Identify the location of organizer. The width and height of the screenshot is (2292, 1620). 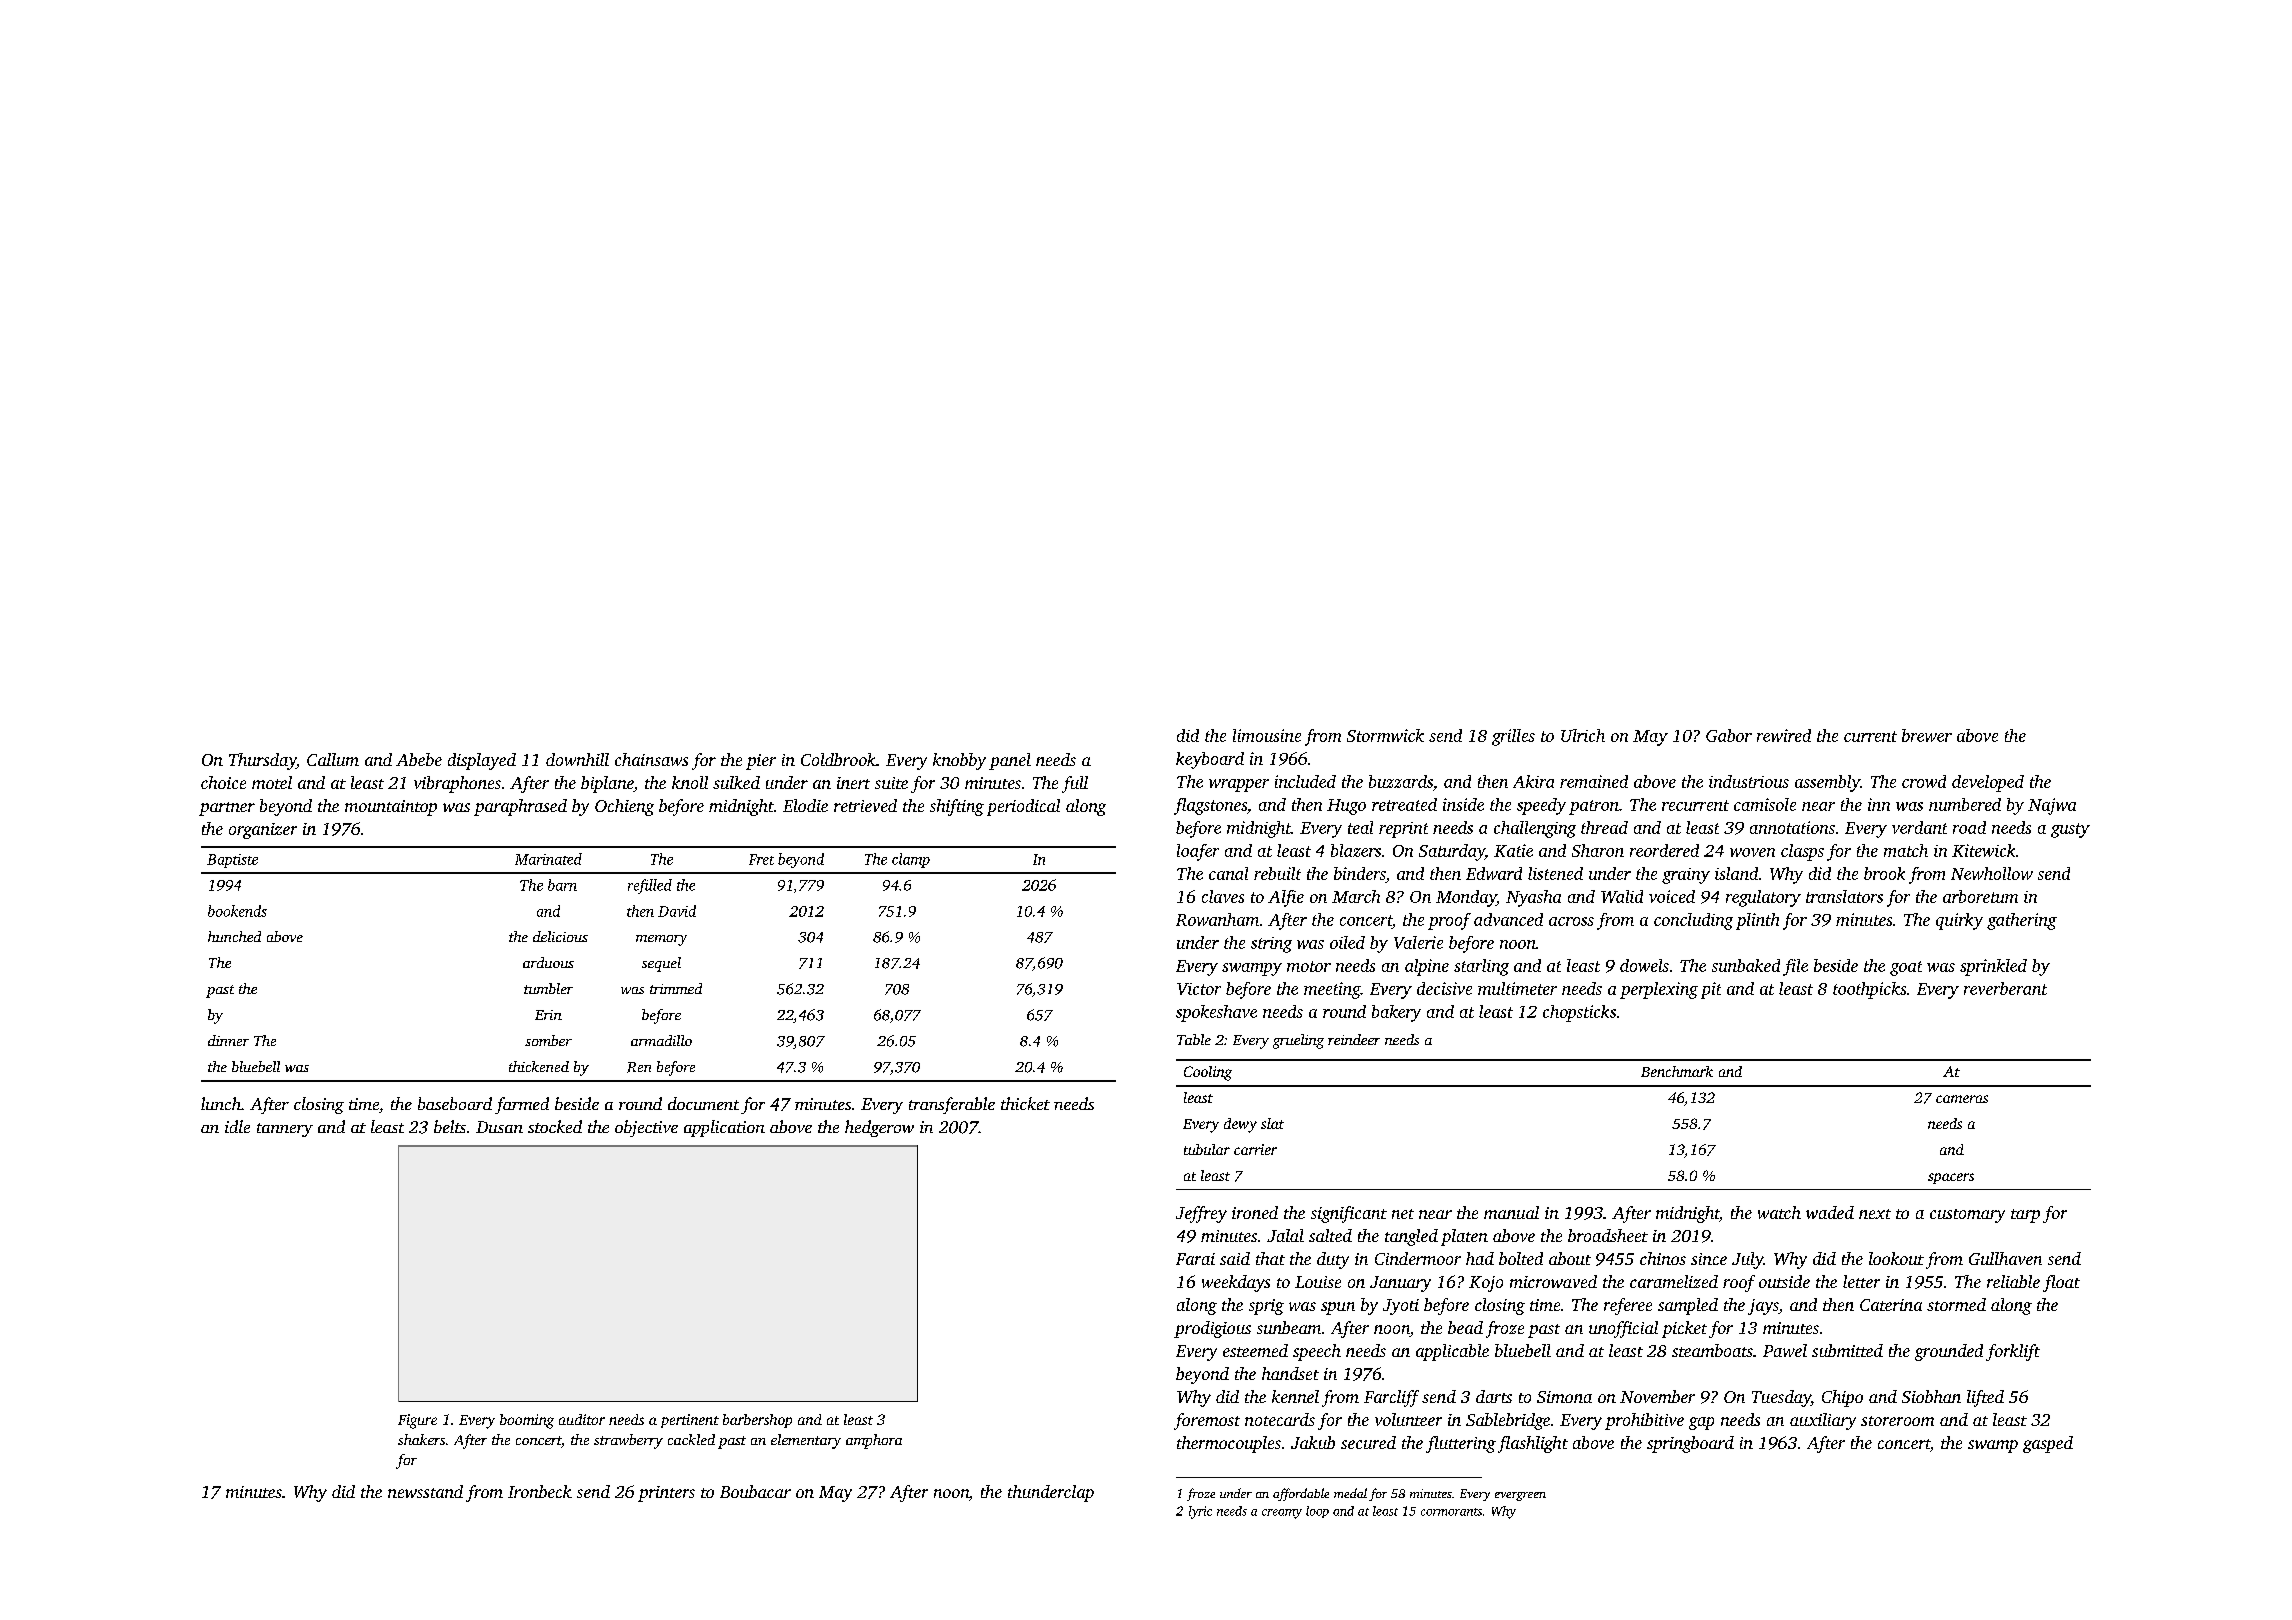
(263, 831).
